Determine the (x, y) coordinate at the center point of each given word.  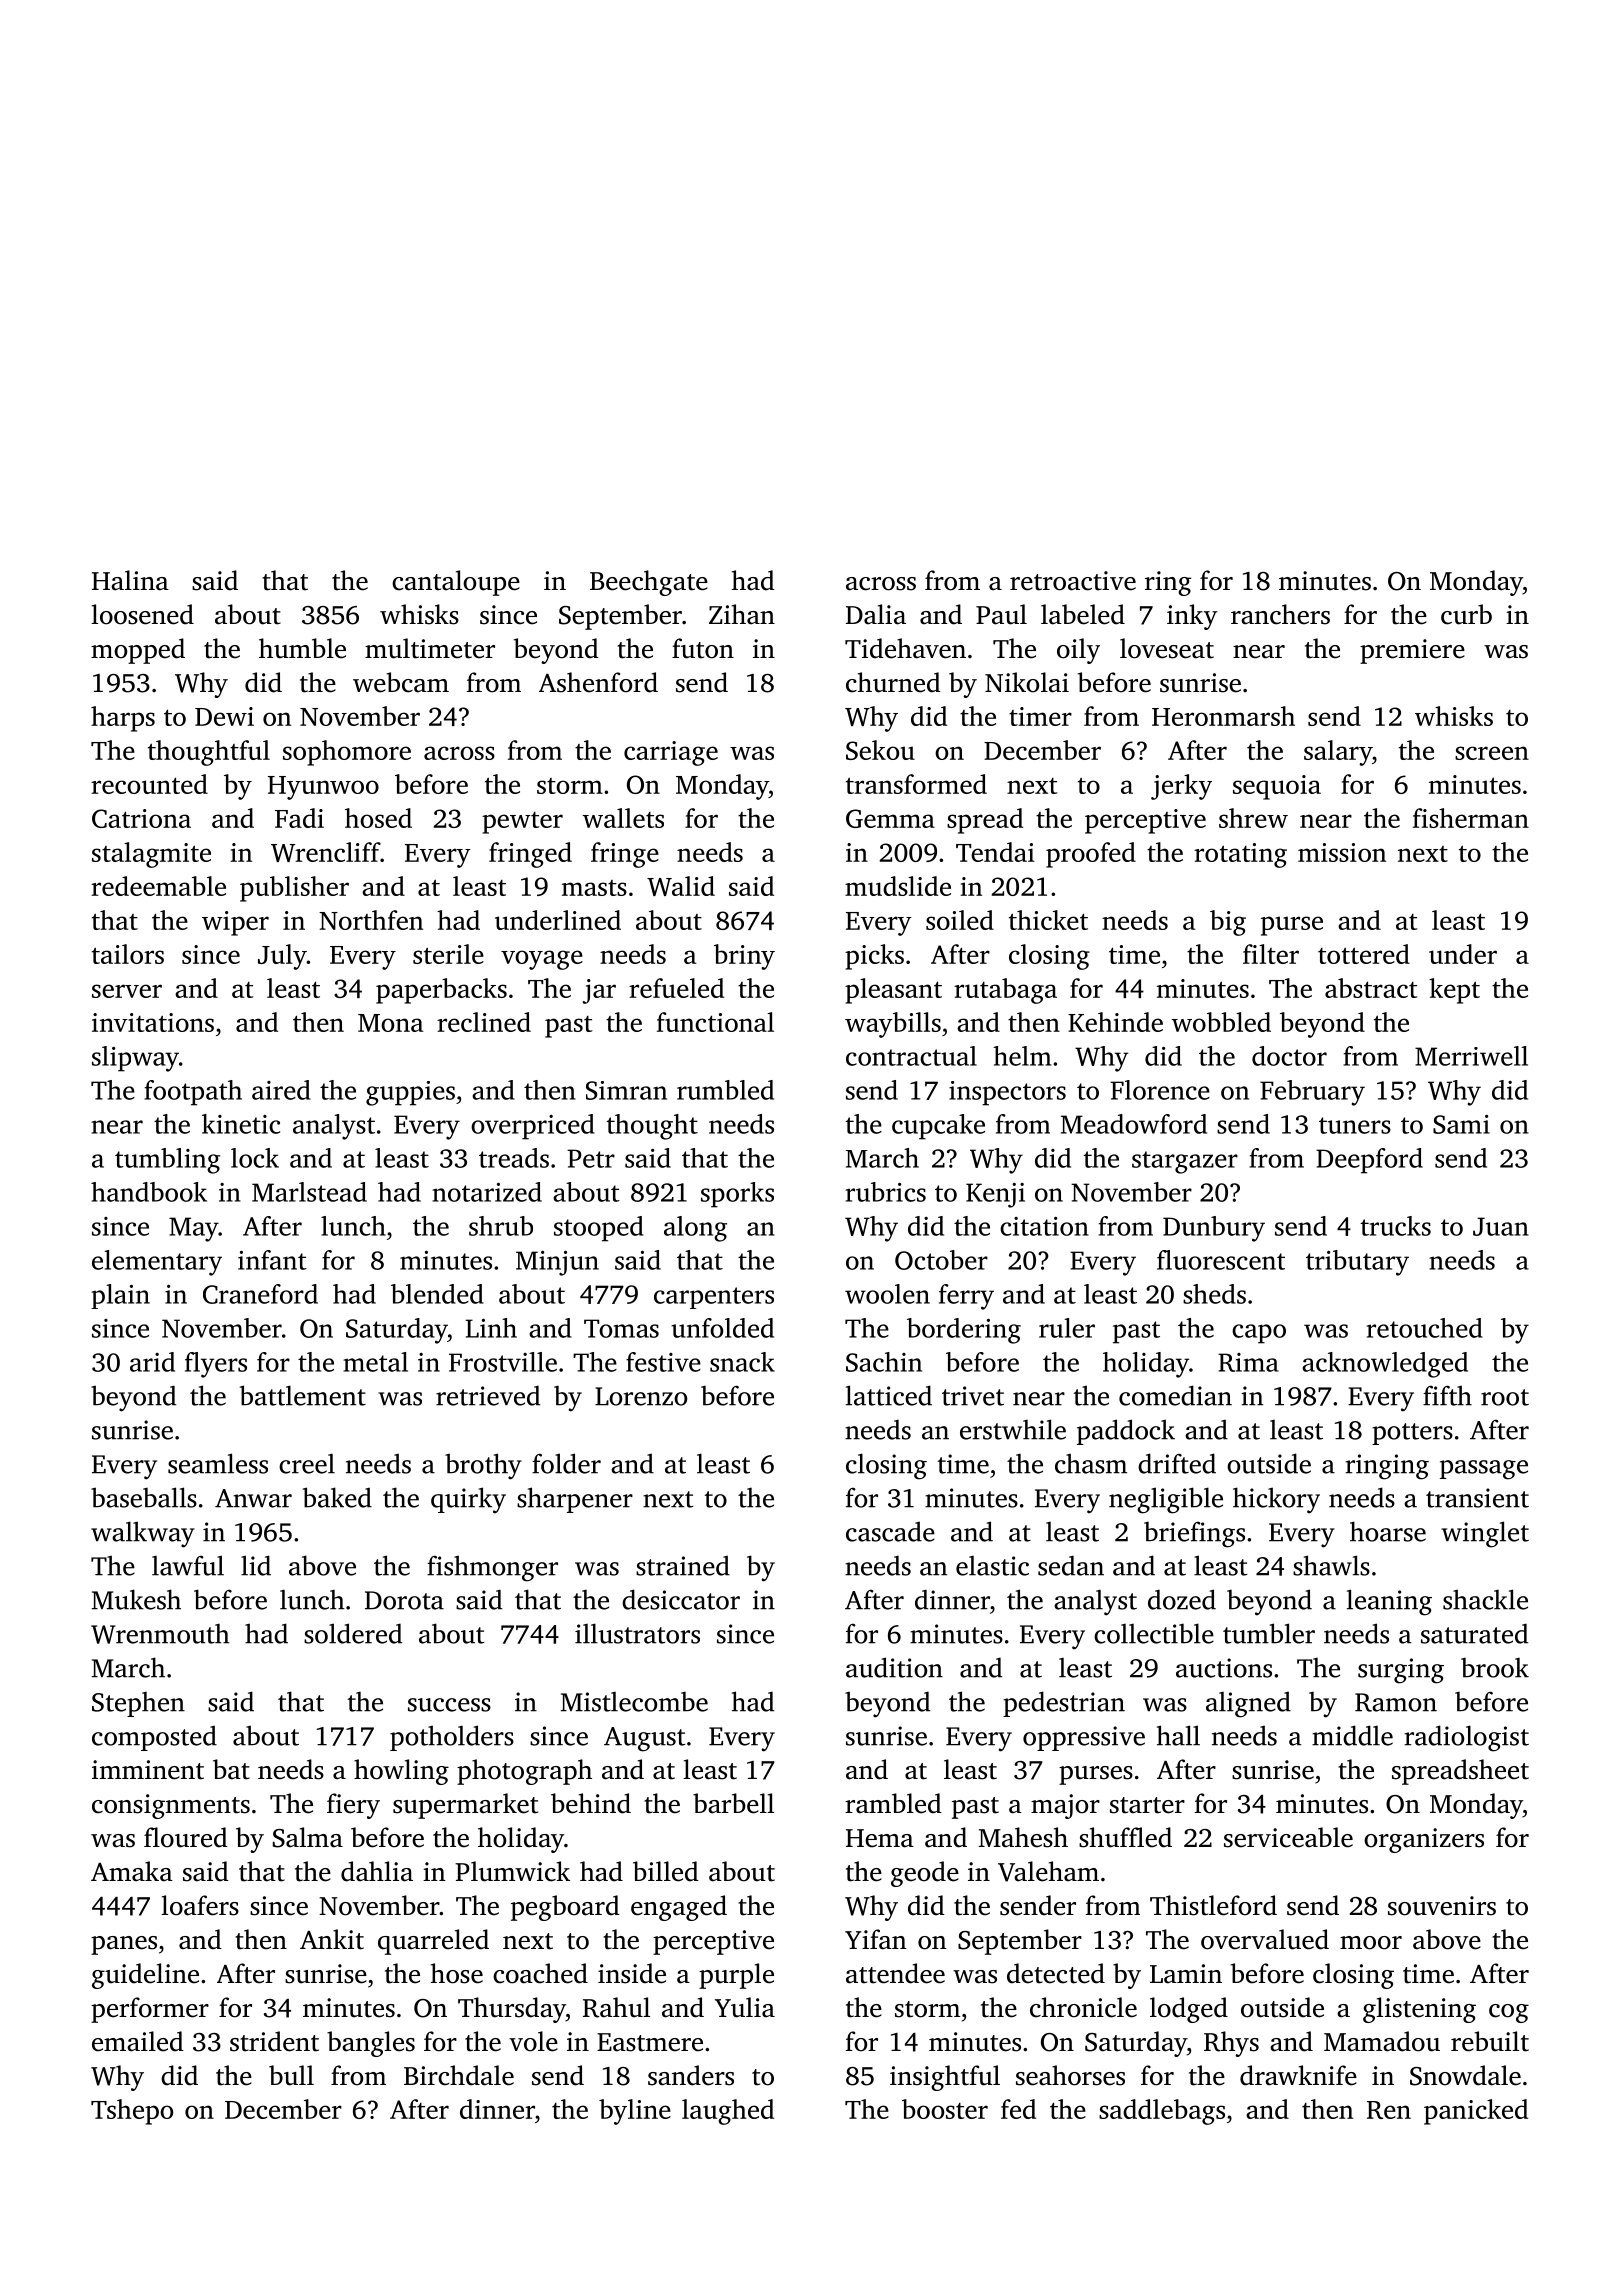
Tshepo (132, 2112)
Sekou (880, 750)
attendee (895, 1973)
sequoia (1277, 787)
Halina (130, 580)
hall (1178, 1735)
